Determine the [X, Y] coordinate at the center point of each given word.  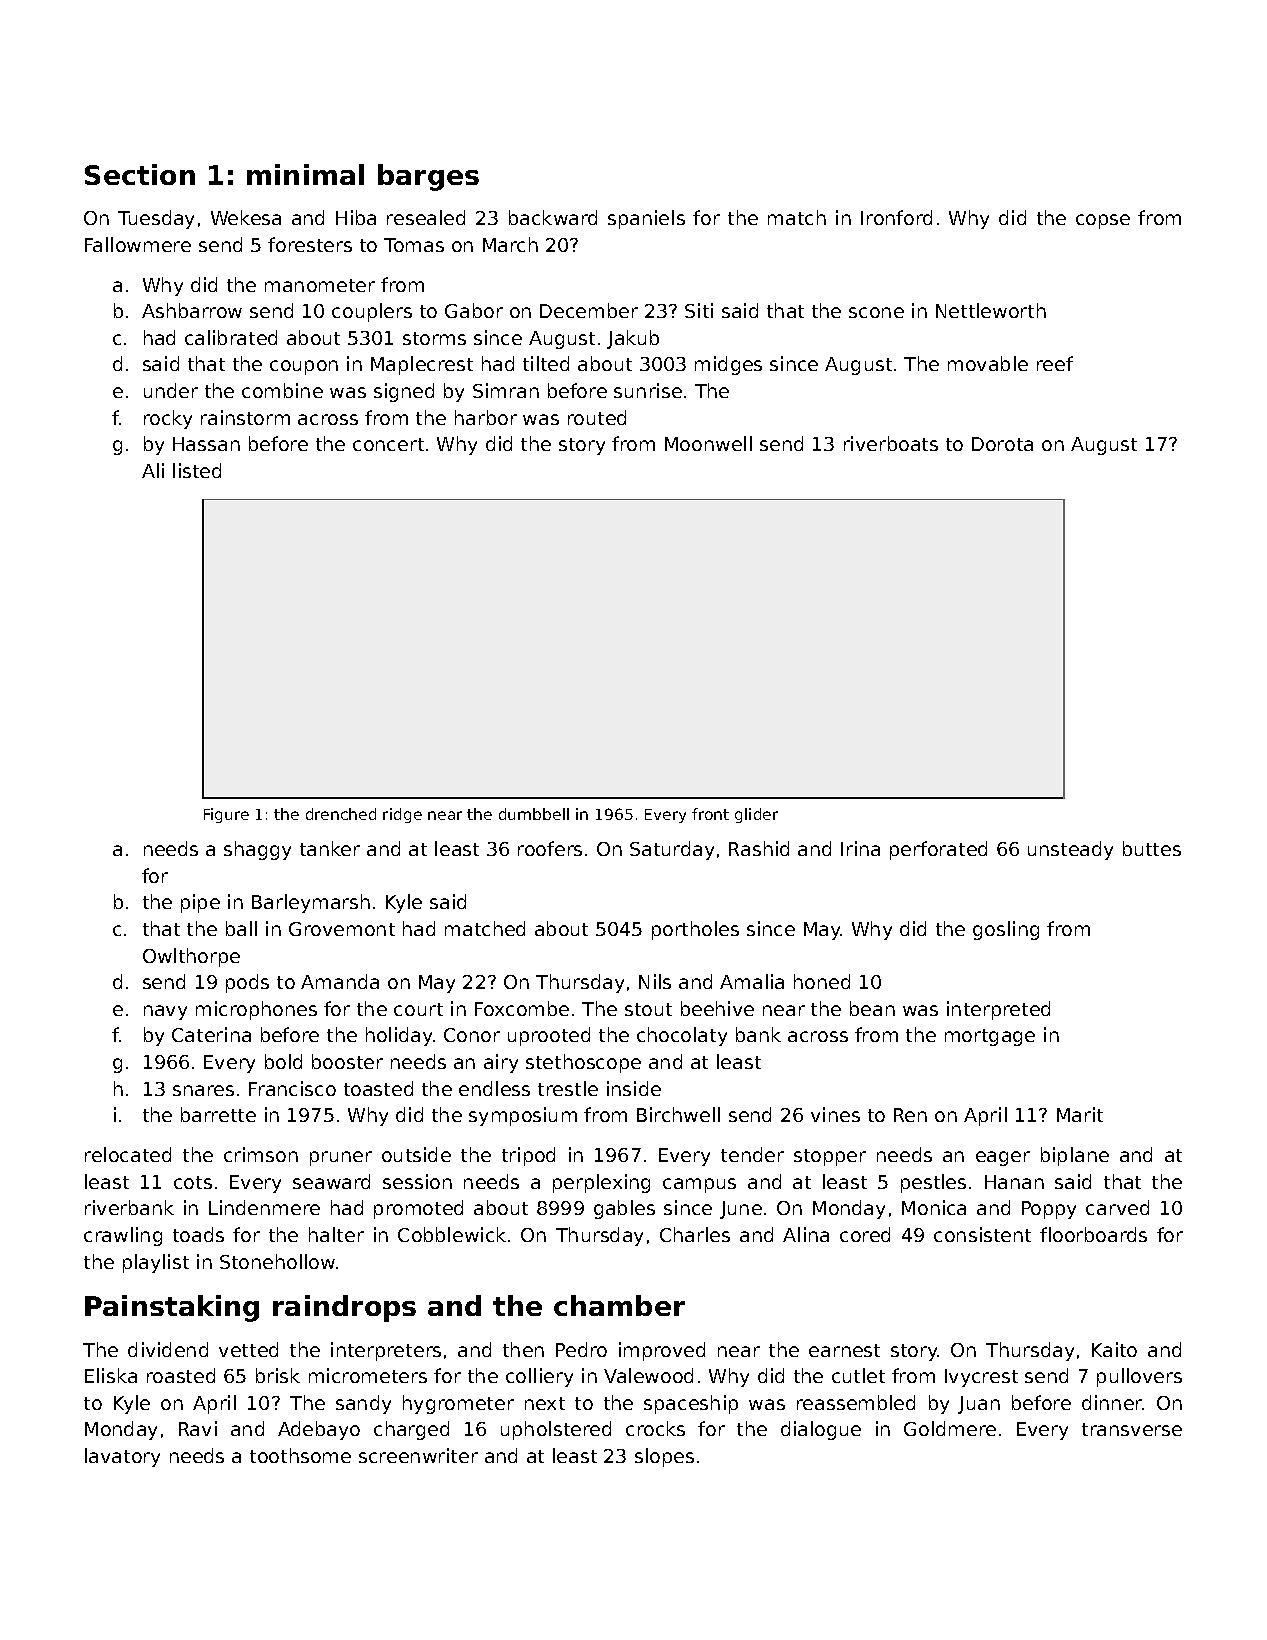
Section [140, 174]
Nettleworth [991, 310]
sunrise [648, 390]
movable [988, 363]
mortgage [990, 1037]
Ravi [198, 1428]
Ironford [896, 217]
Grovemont [342, 929]
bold [283, 1061]
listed [197, 470]
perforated [938, 850]
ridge [402, 815]
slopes [664, 1457]
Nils [655, 981]
